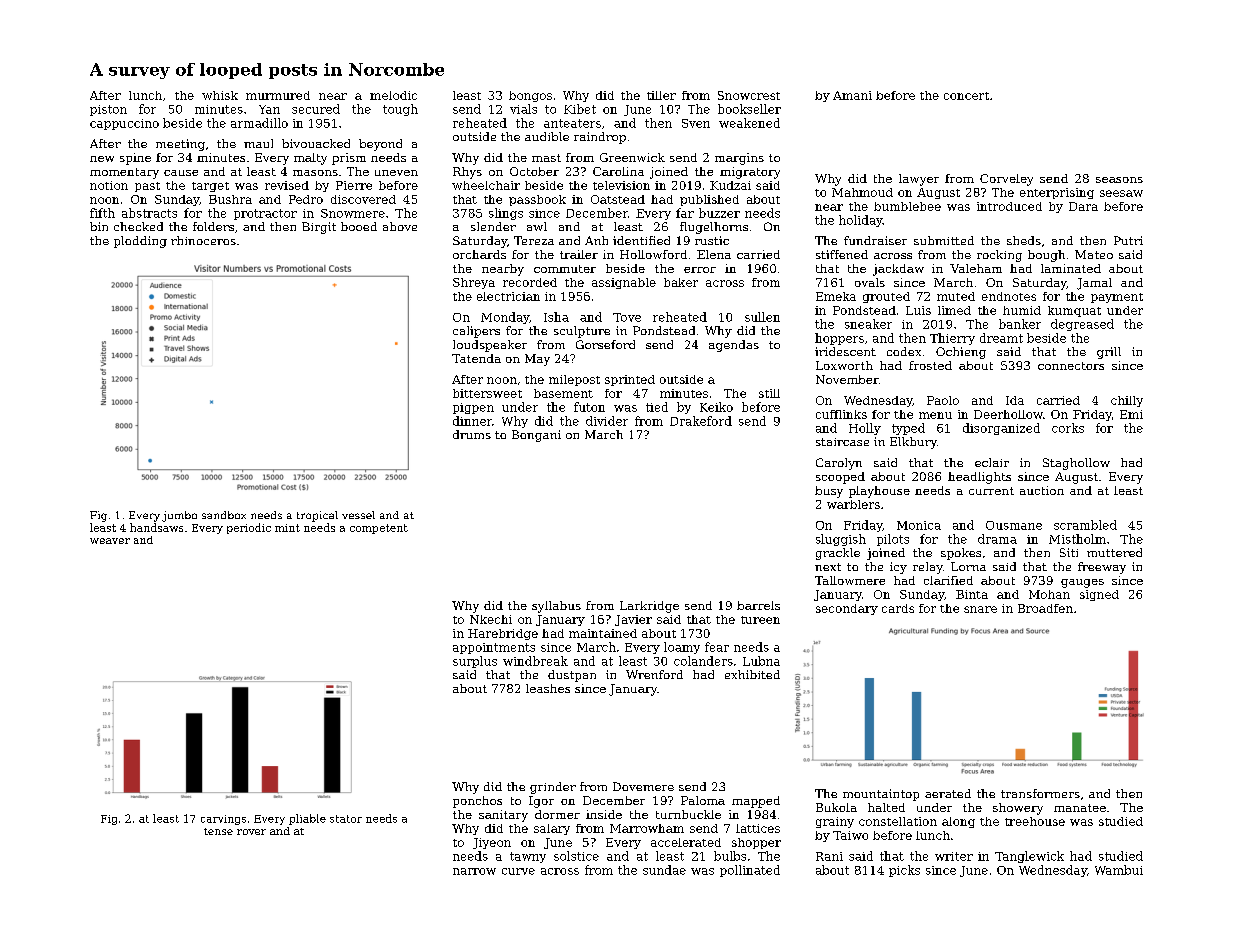 The height and width of the page is (952, 1233). I want to click on notion, so click(109, 185).
